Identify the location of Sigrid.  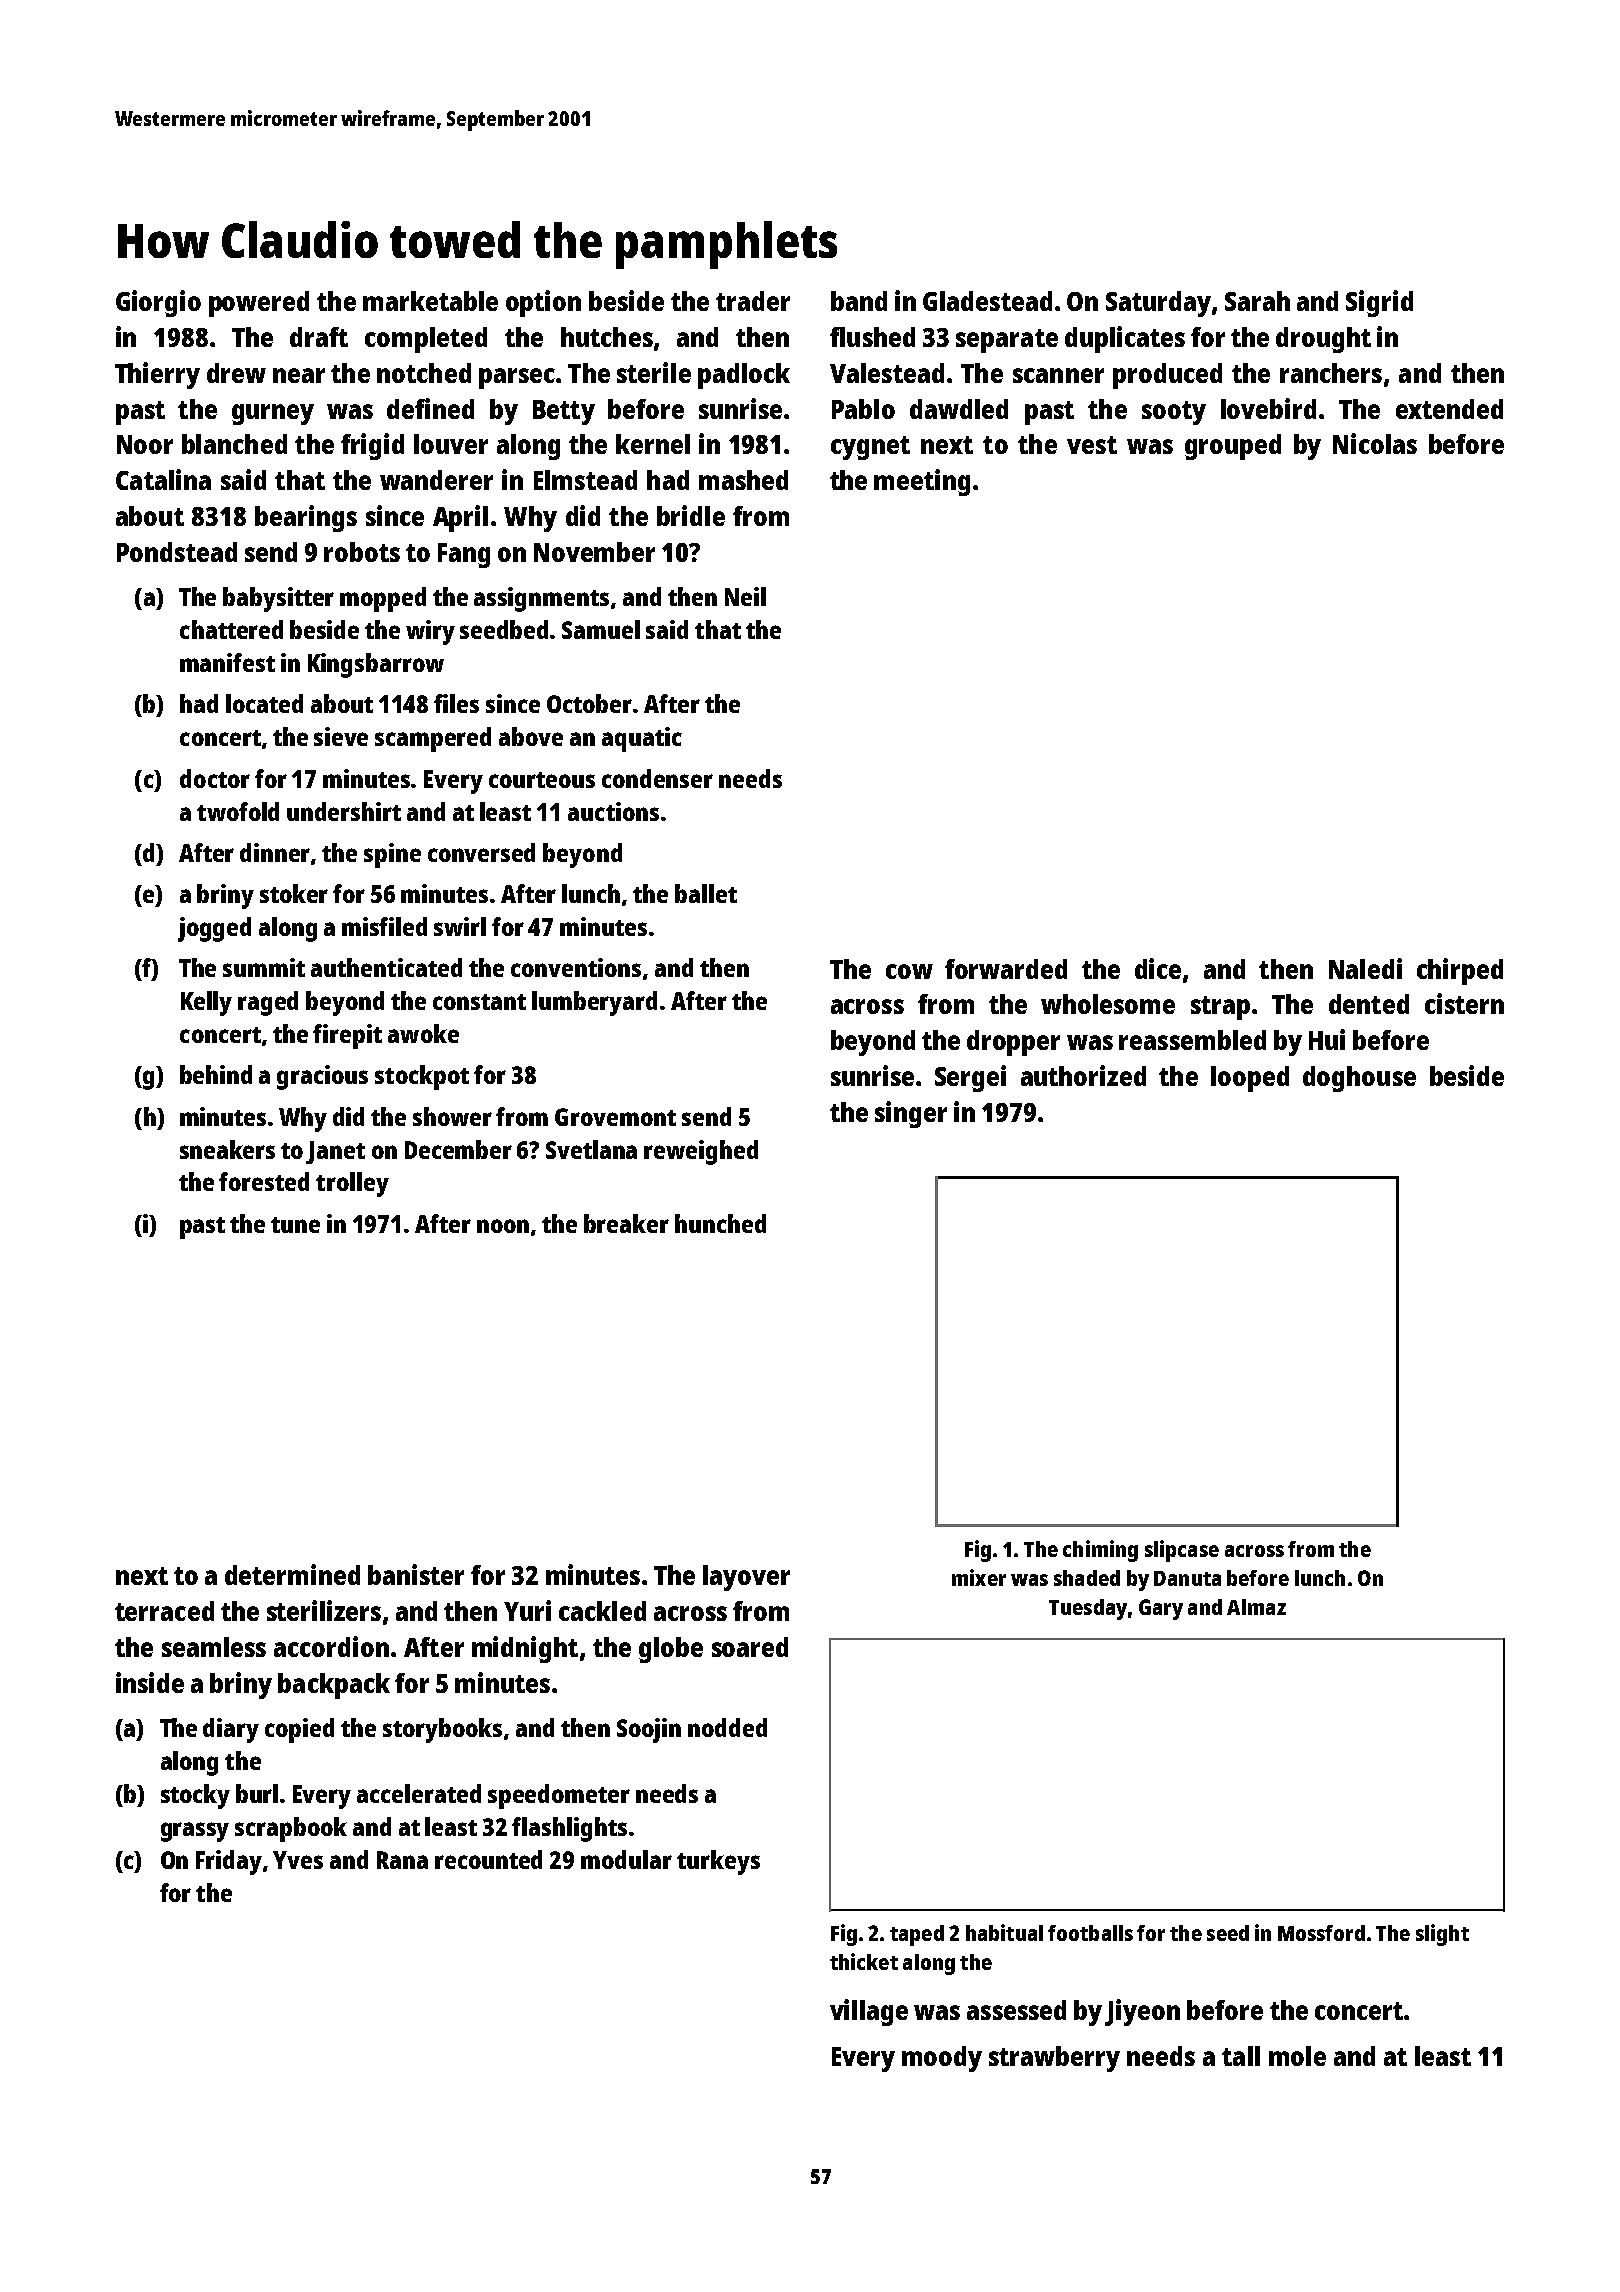
(1379, 303).
